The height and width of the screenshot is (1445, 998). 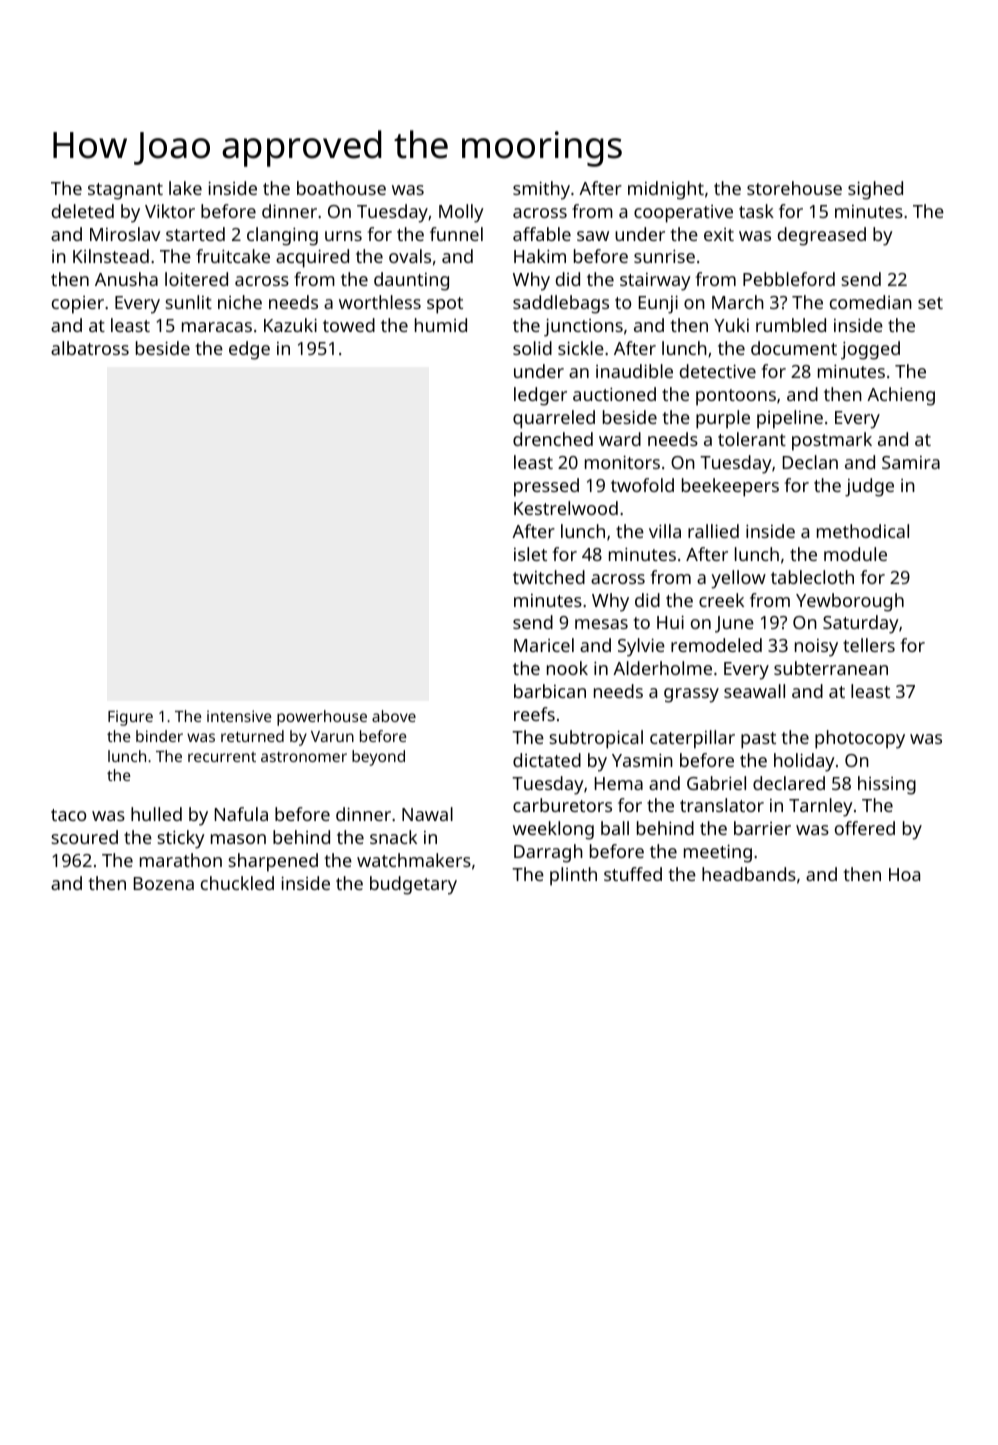 I want to click on pressed, so click(x=546, y=487).
